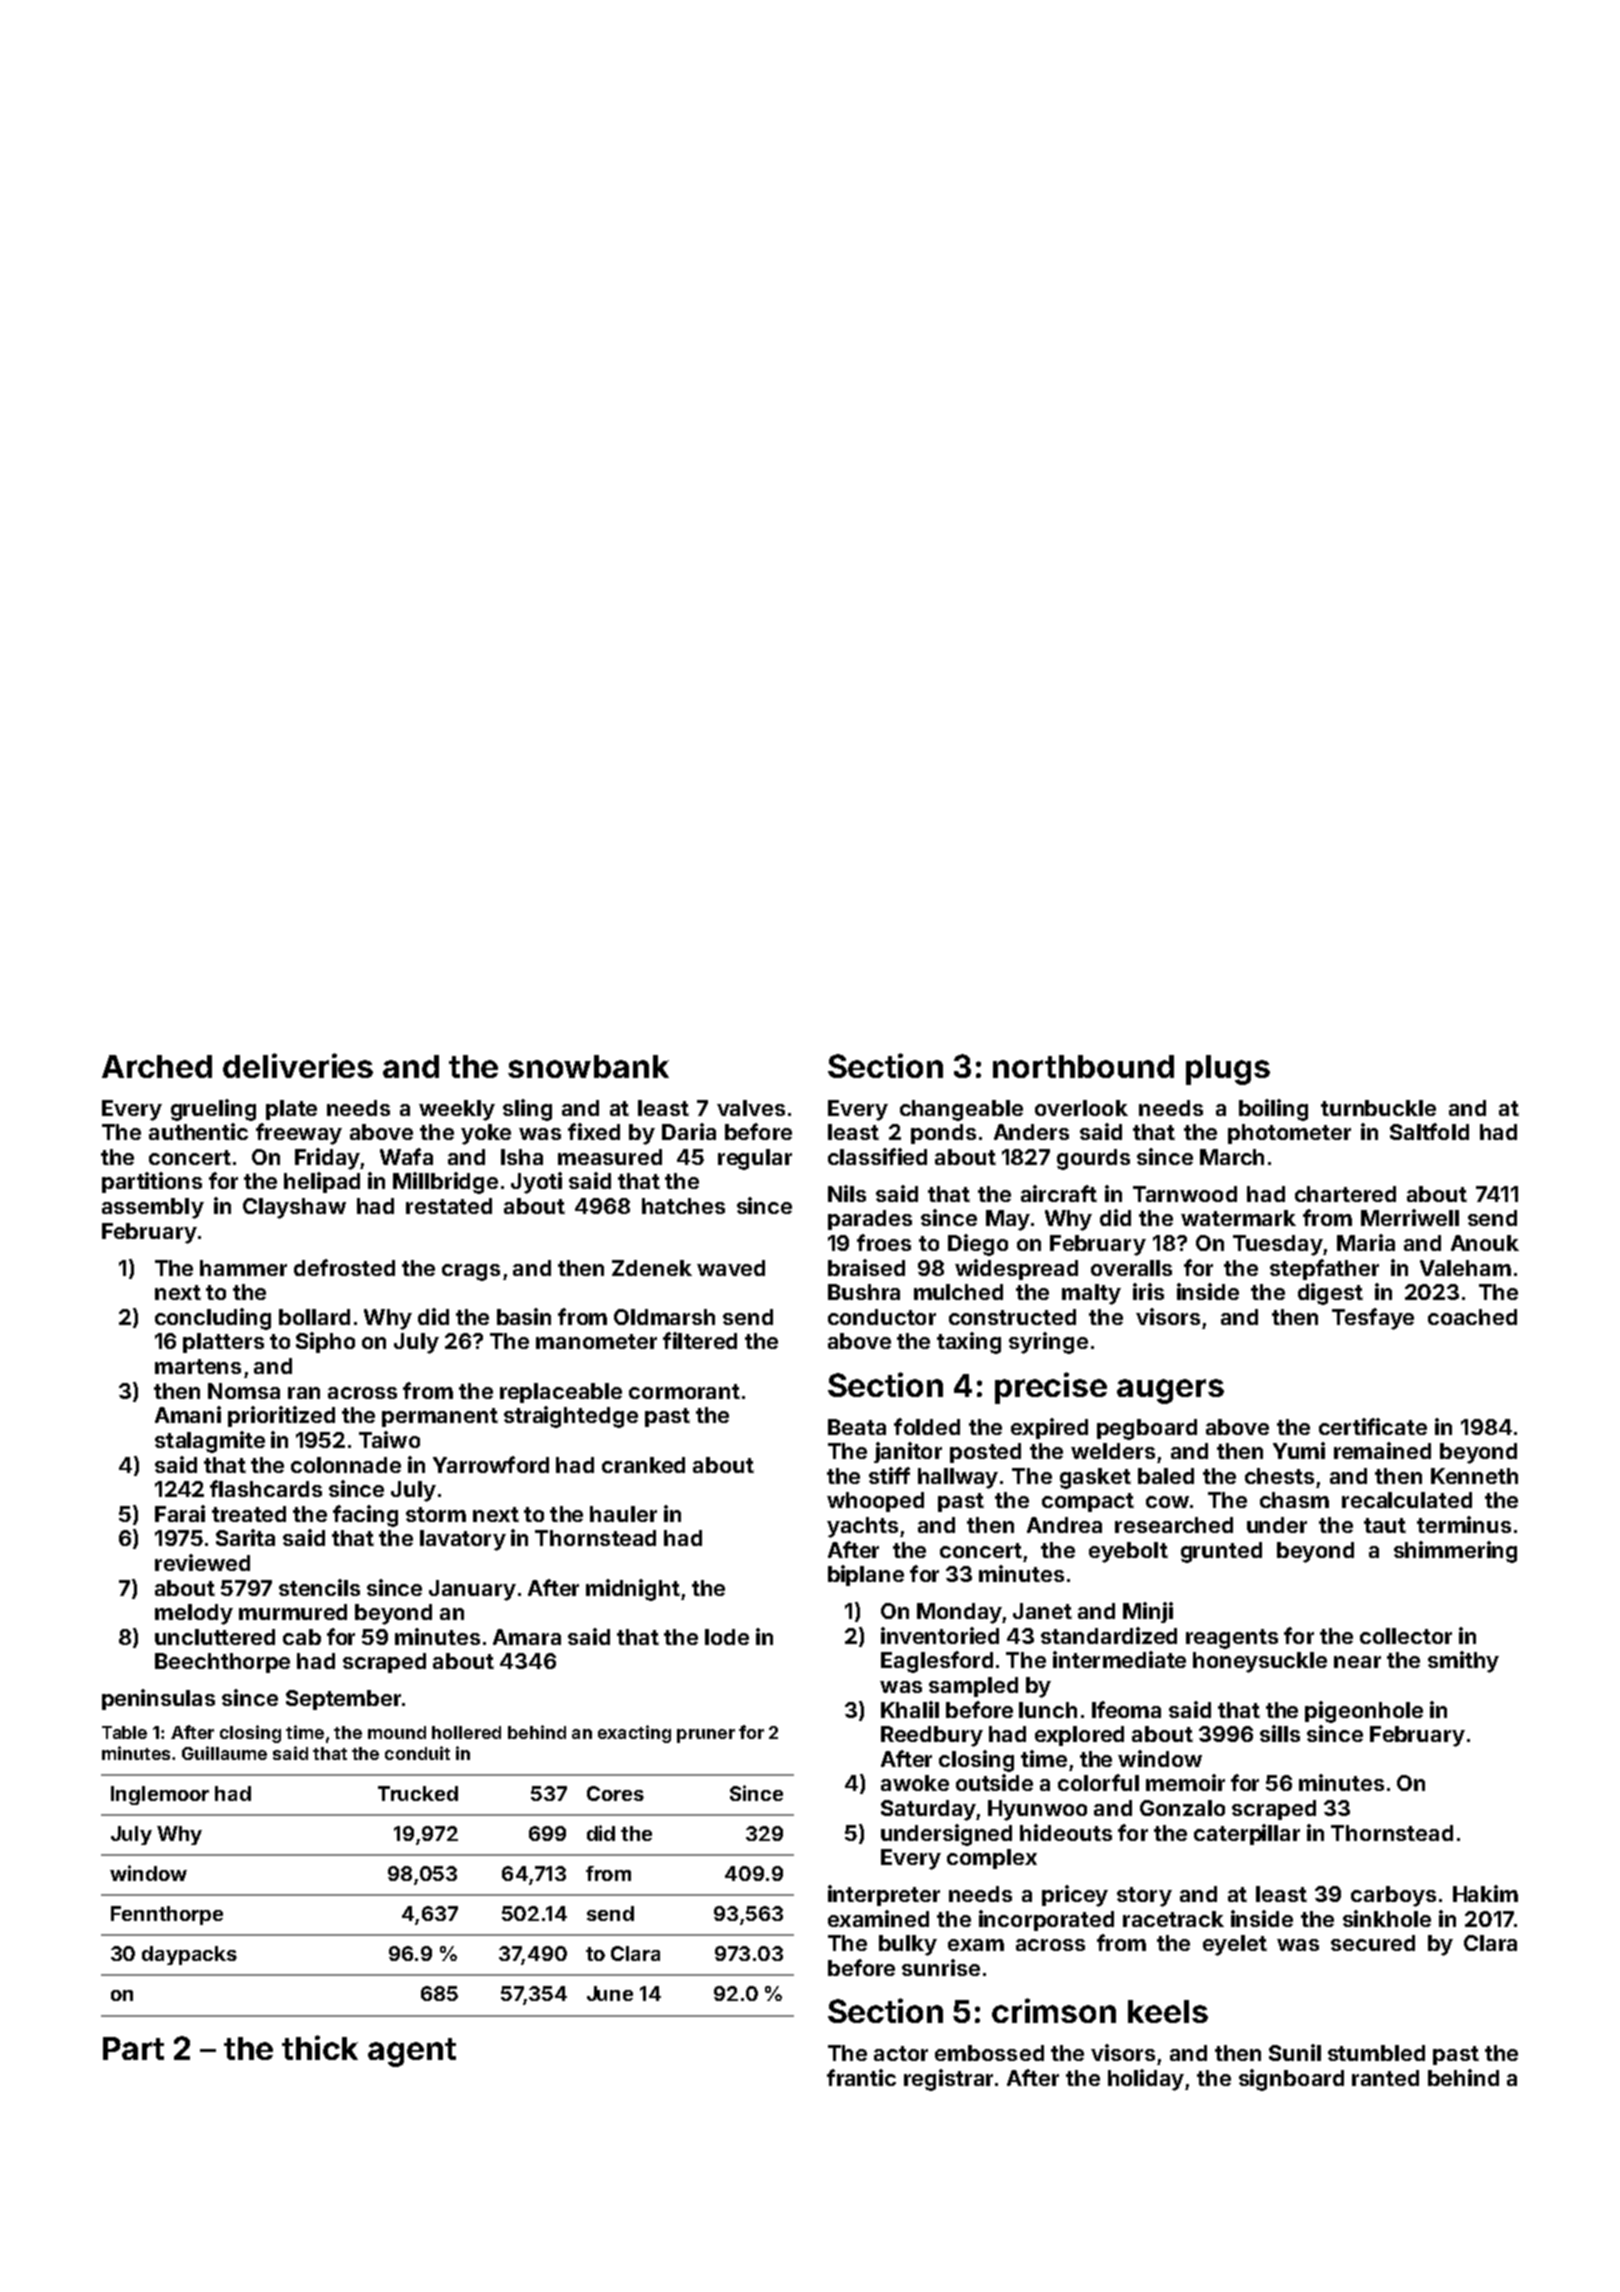  What do you see at coordinates (633, 1590) in the screenshot?
I see `midnight` at bounding box center [633, 1590].
